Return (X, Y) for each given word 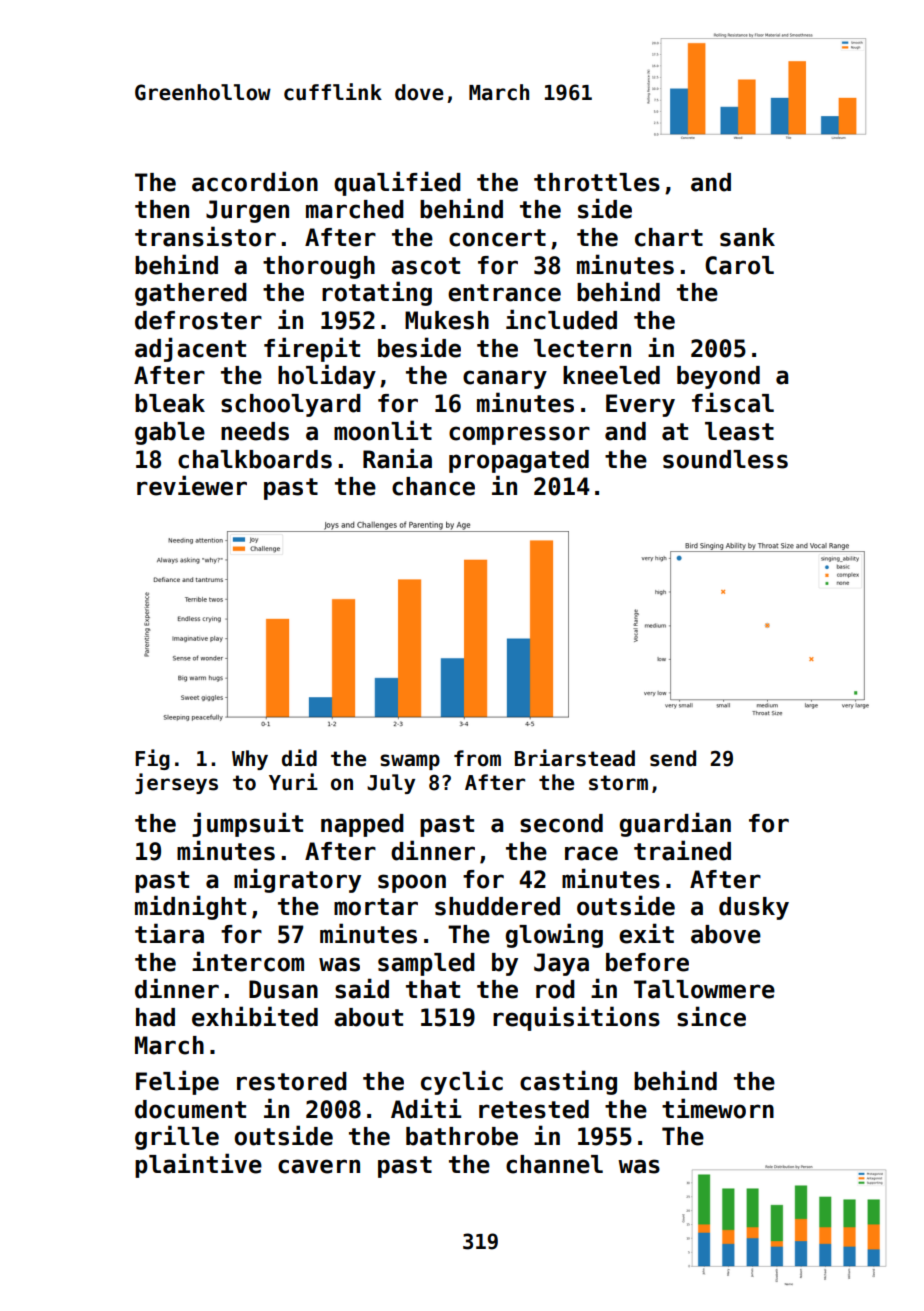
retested (534, 1109)
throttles (597, 182)
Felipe (177, 1082)
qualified (397, 183)
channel (554, 1164)
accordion (255, 181)
